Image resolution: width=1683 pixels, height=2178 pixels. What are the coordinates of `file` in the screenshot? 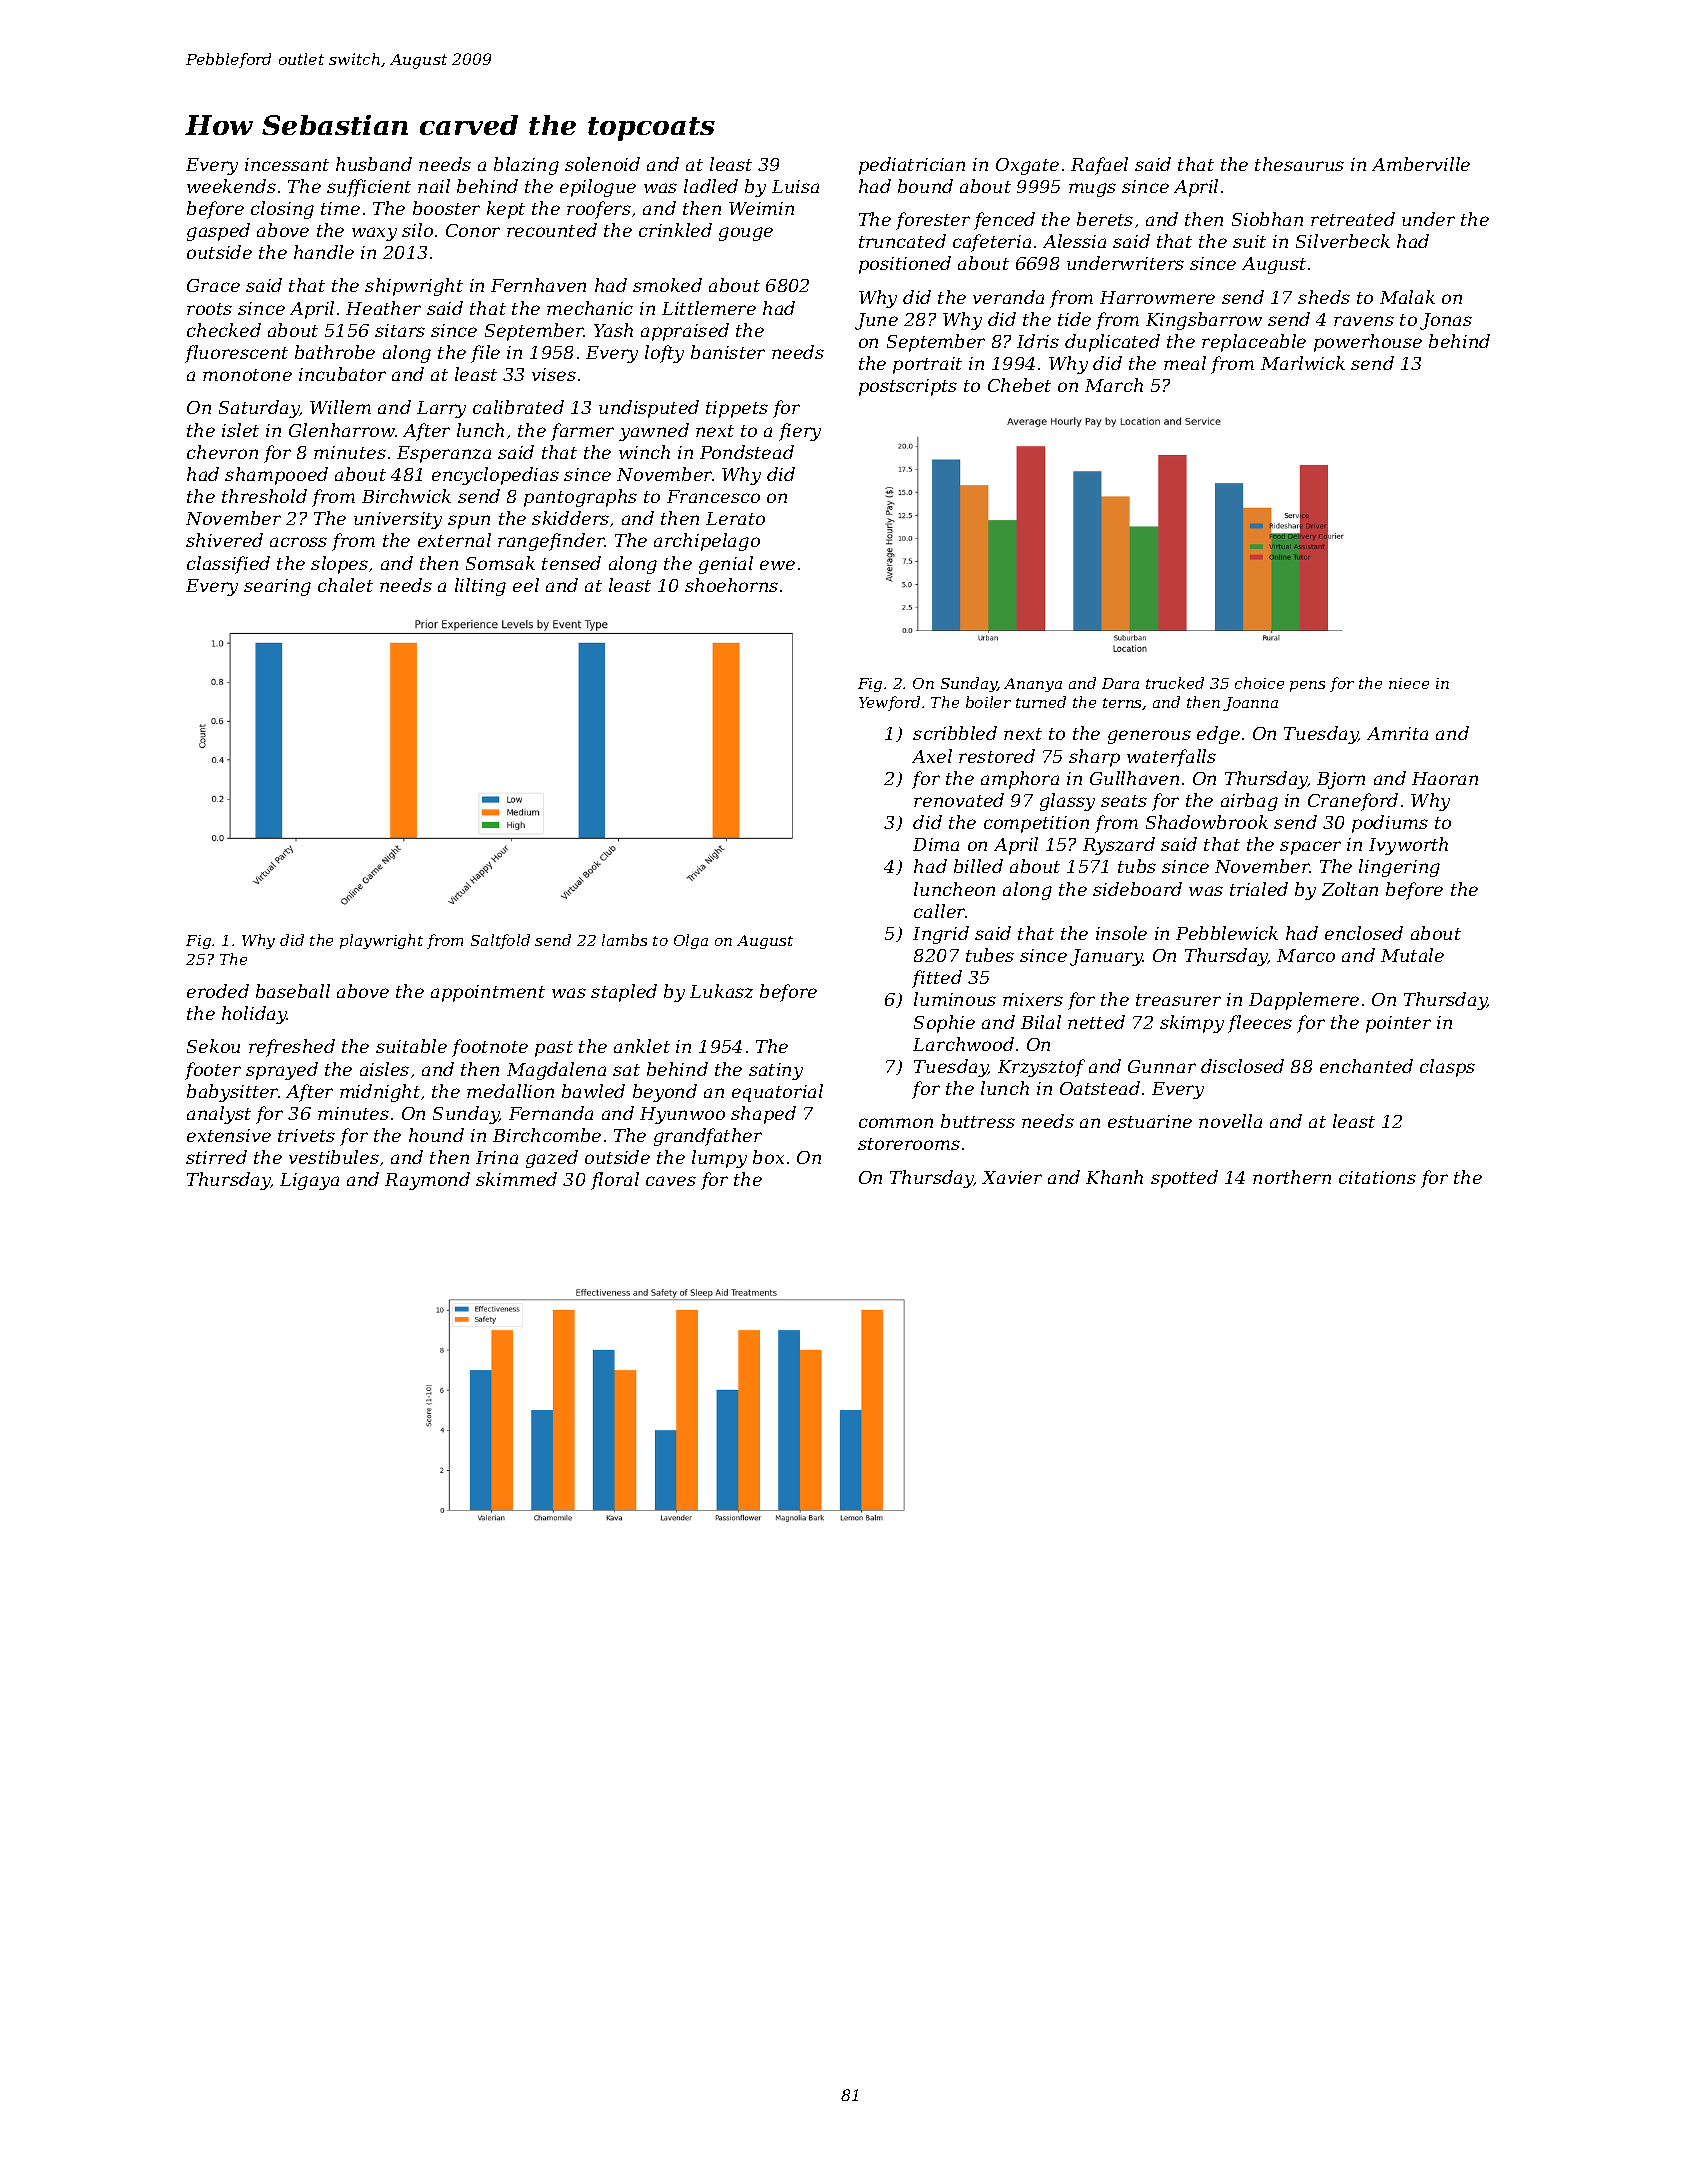 It's located at (485, 354).
